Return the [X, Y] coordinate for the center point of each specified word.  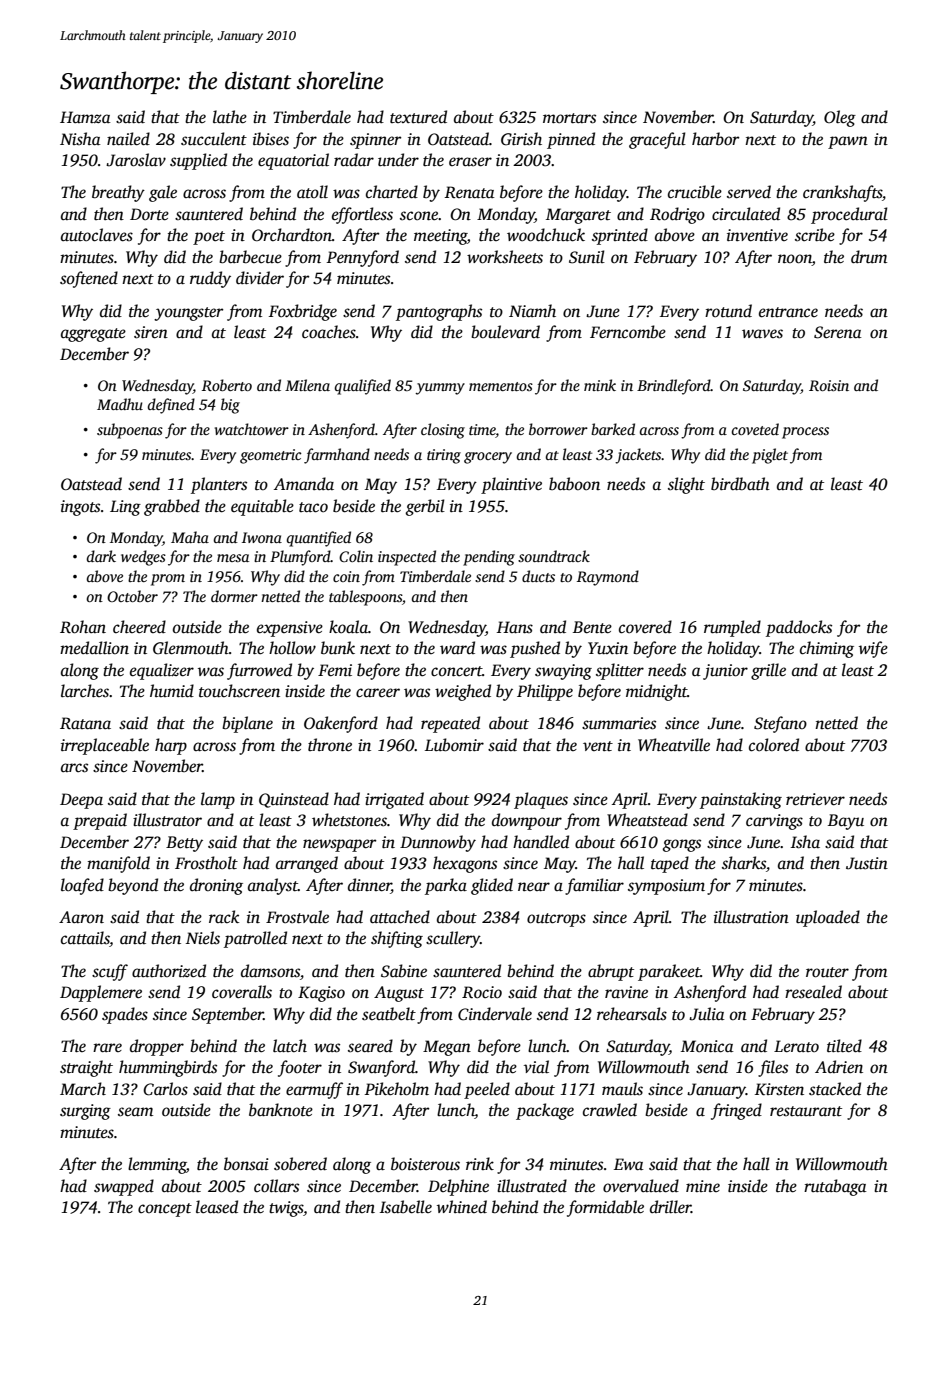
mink [600, 385]
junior [725, 672]
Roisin [829, 385]
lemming [157, 1165]
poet [209, 238]
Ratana [85, 723]
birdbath [740, 484]
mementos [501, 386]
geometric [271, 456]
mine [703, 1186]
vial [536, 1066]
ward [457, 647]
